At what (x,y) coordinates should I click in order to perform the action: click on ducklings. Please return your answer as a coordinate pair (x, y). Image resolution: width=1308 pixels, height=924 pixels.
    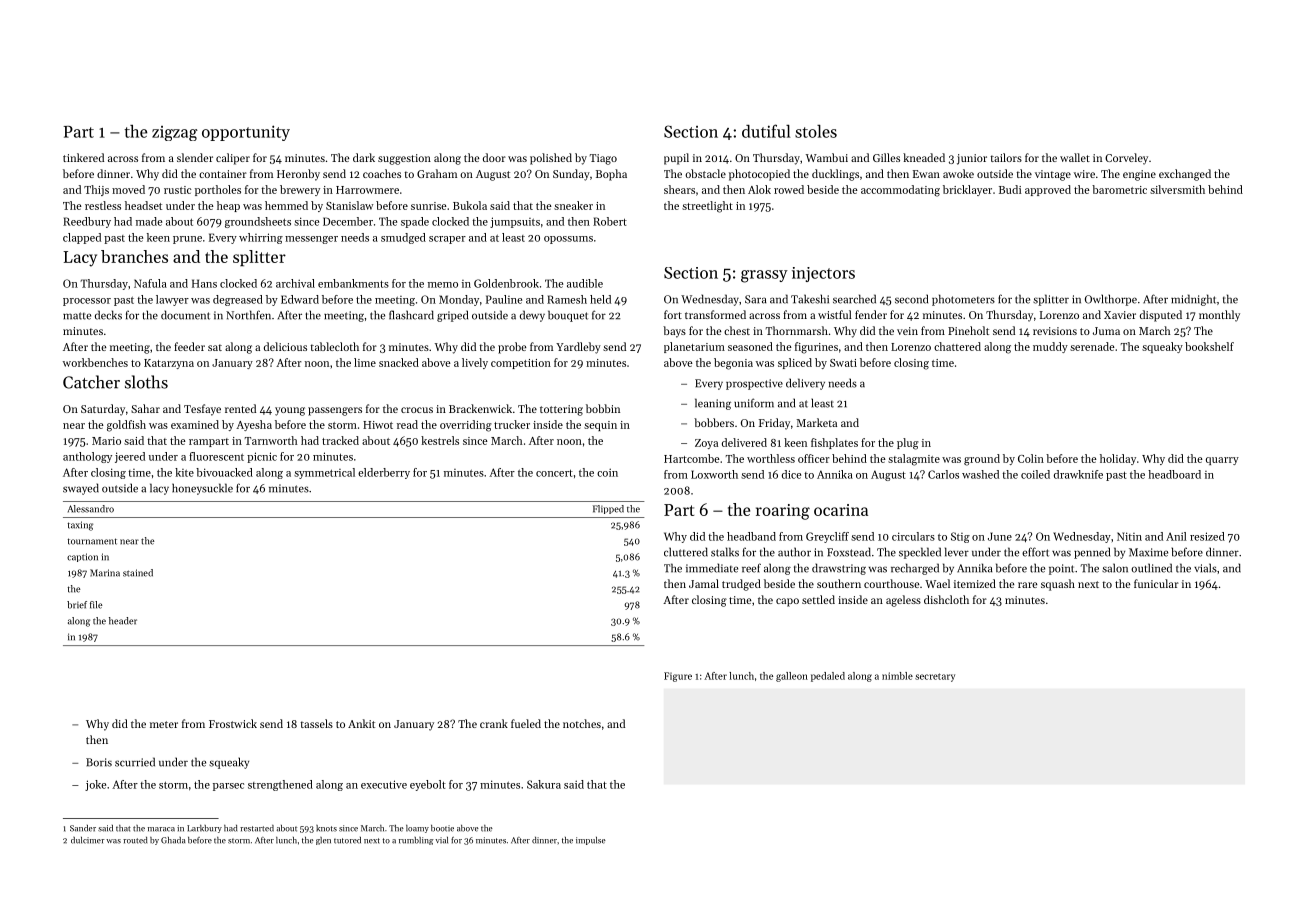
    Looking at the image, I should click on (835, 175).
